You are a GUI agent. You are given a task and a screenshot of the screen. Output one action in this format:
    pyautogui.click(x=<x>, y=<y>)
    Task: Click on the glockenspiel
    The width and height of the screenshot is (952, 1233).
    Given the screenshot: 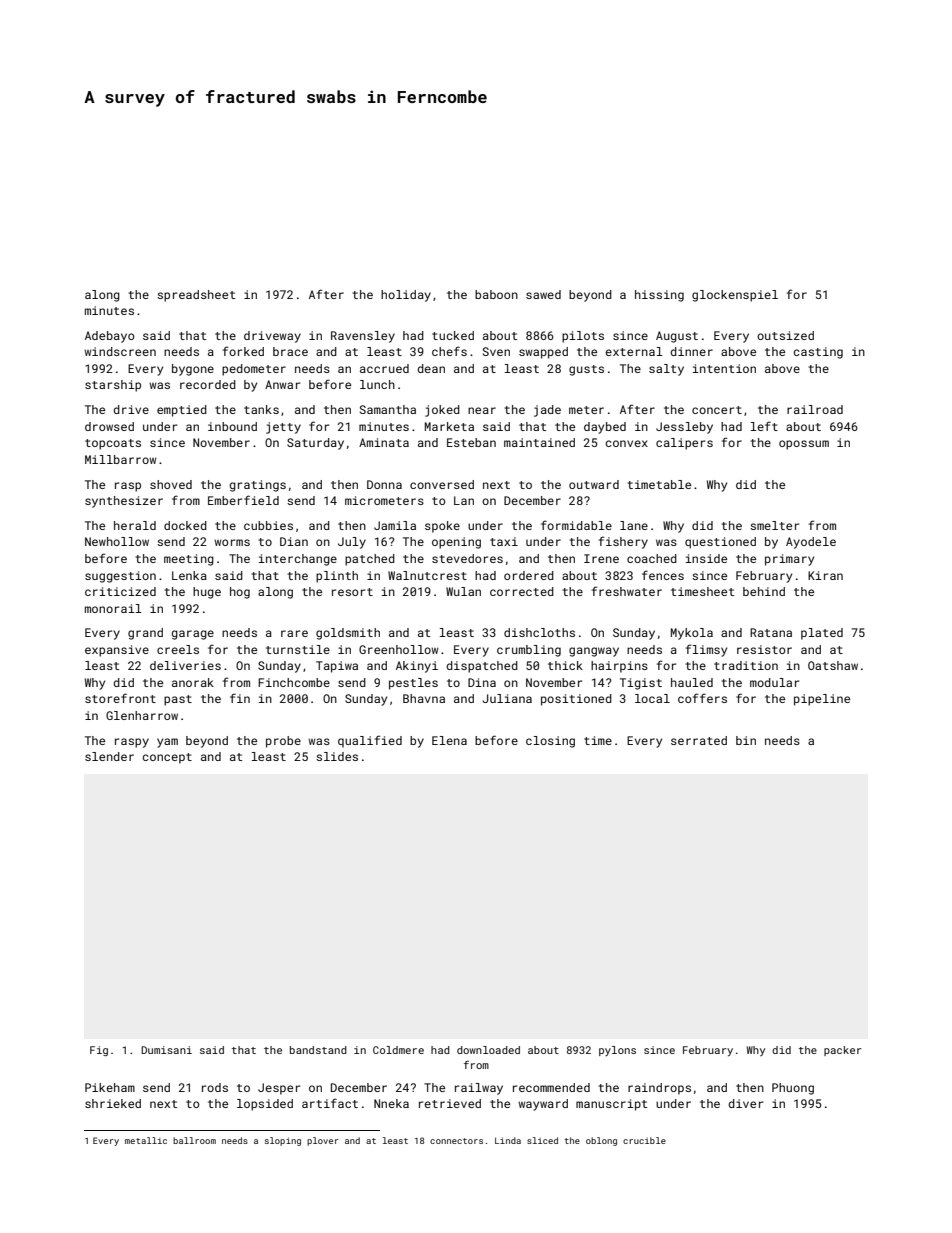 What is the action you would take?
    pyautogui.click(x=735, y=296)
